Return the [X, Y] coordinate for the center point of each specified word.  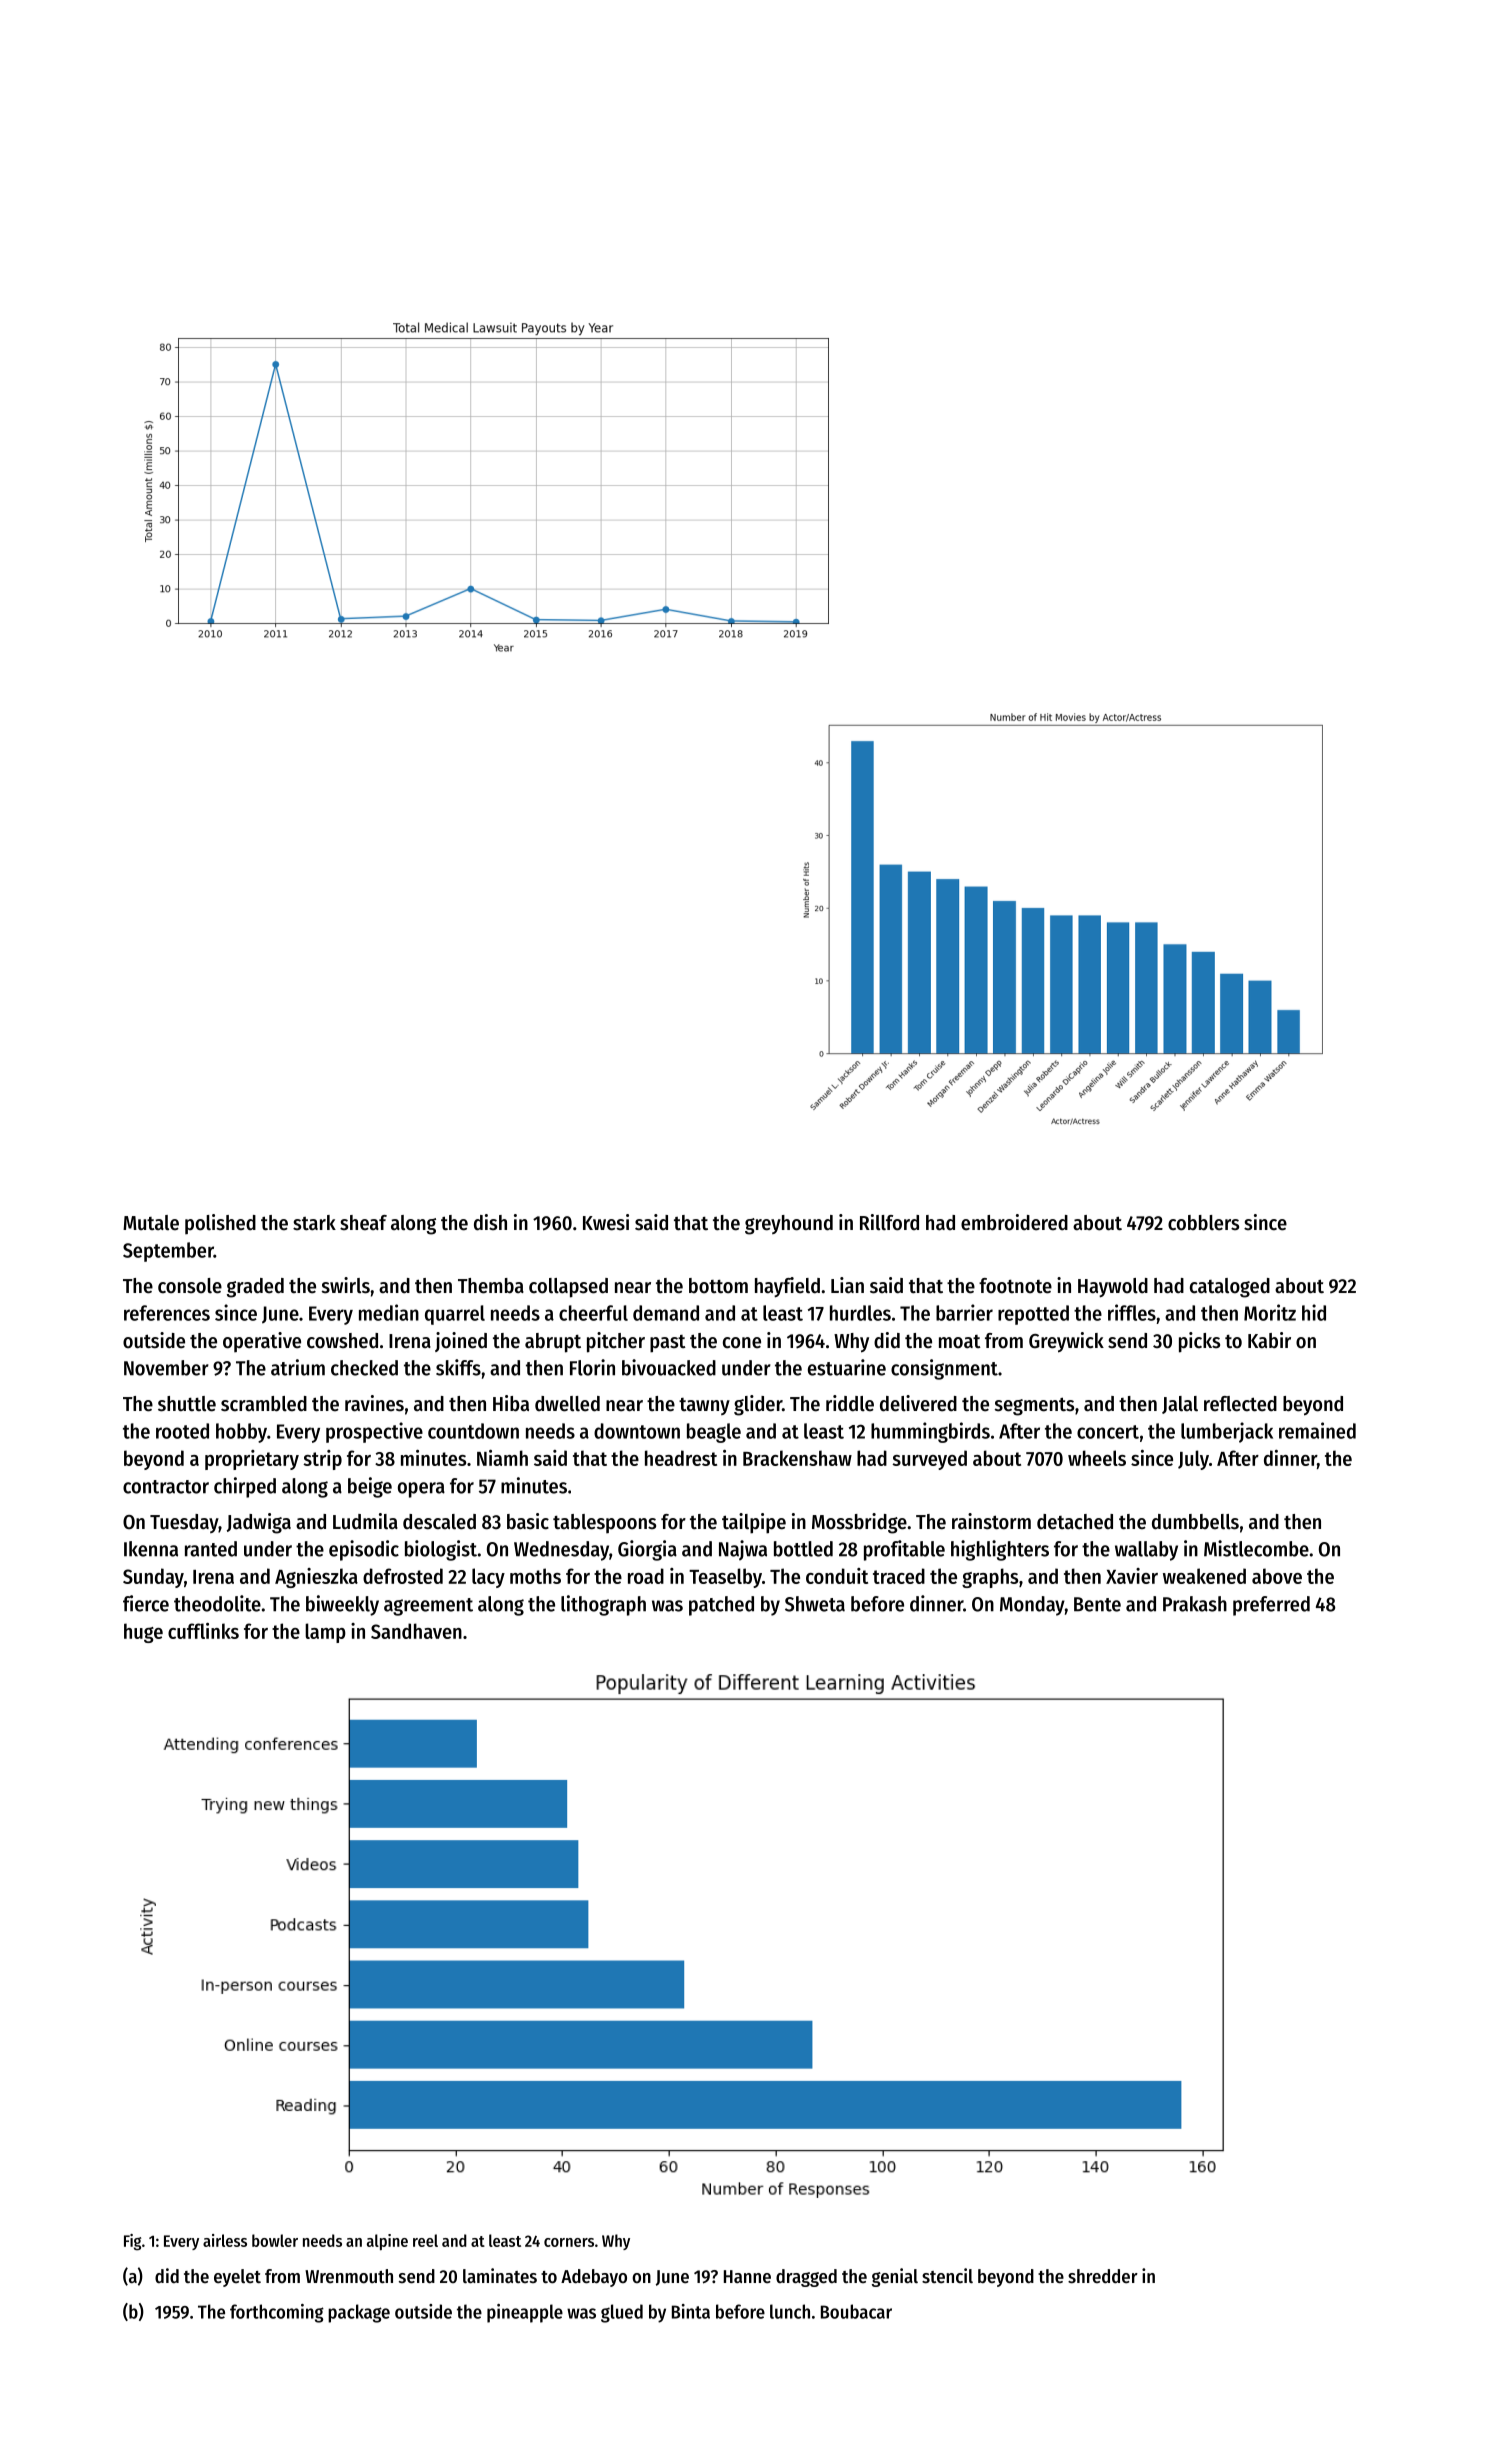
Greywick [1066, 1342]
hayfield [787, 1287]
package [359, 2313]
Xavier [1132, 1576]
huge [143, 1633]
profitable [904, 1550]
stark [314, 1223]
